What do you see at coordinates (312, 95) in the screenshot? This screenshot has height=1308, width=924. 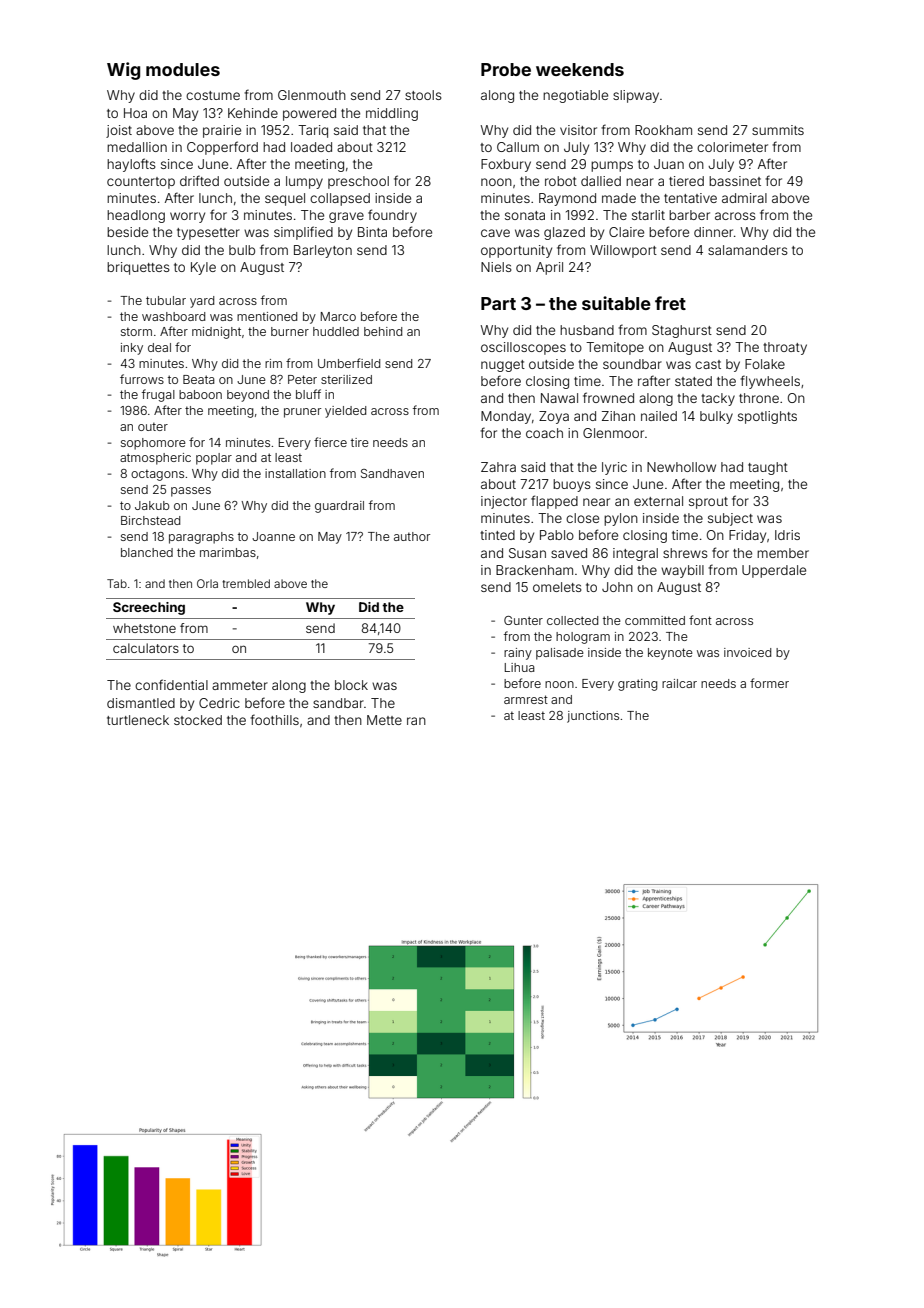 I see `Glenmouth` at bounding box center [312, 95].
